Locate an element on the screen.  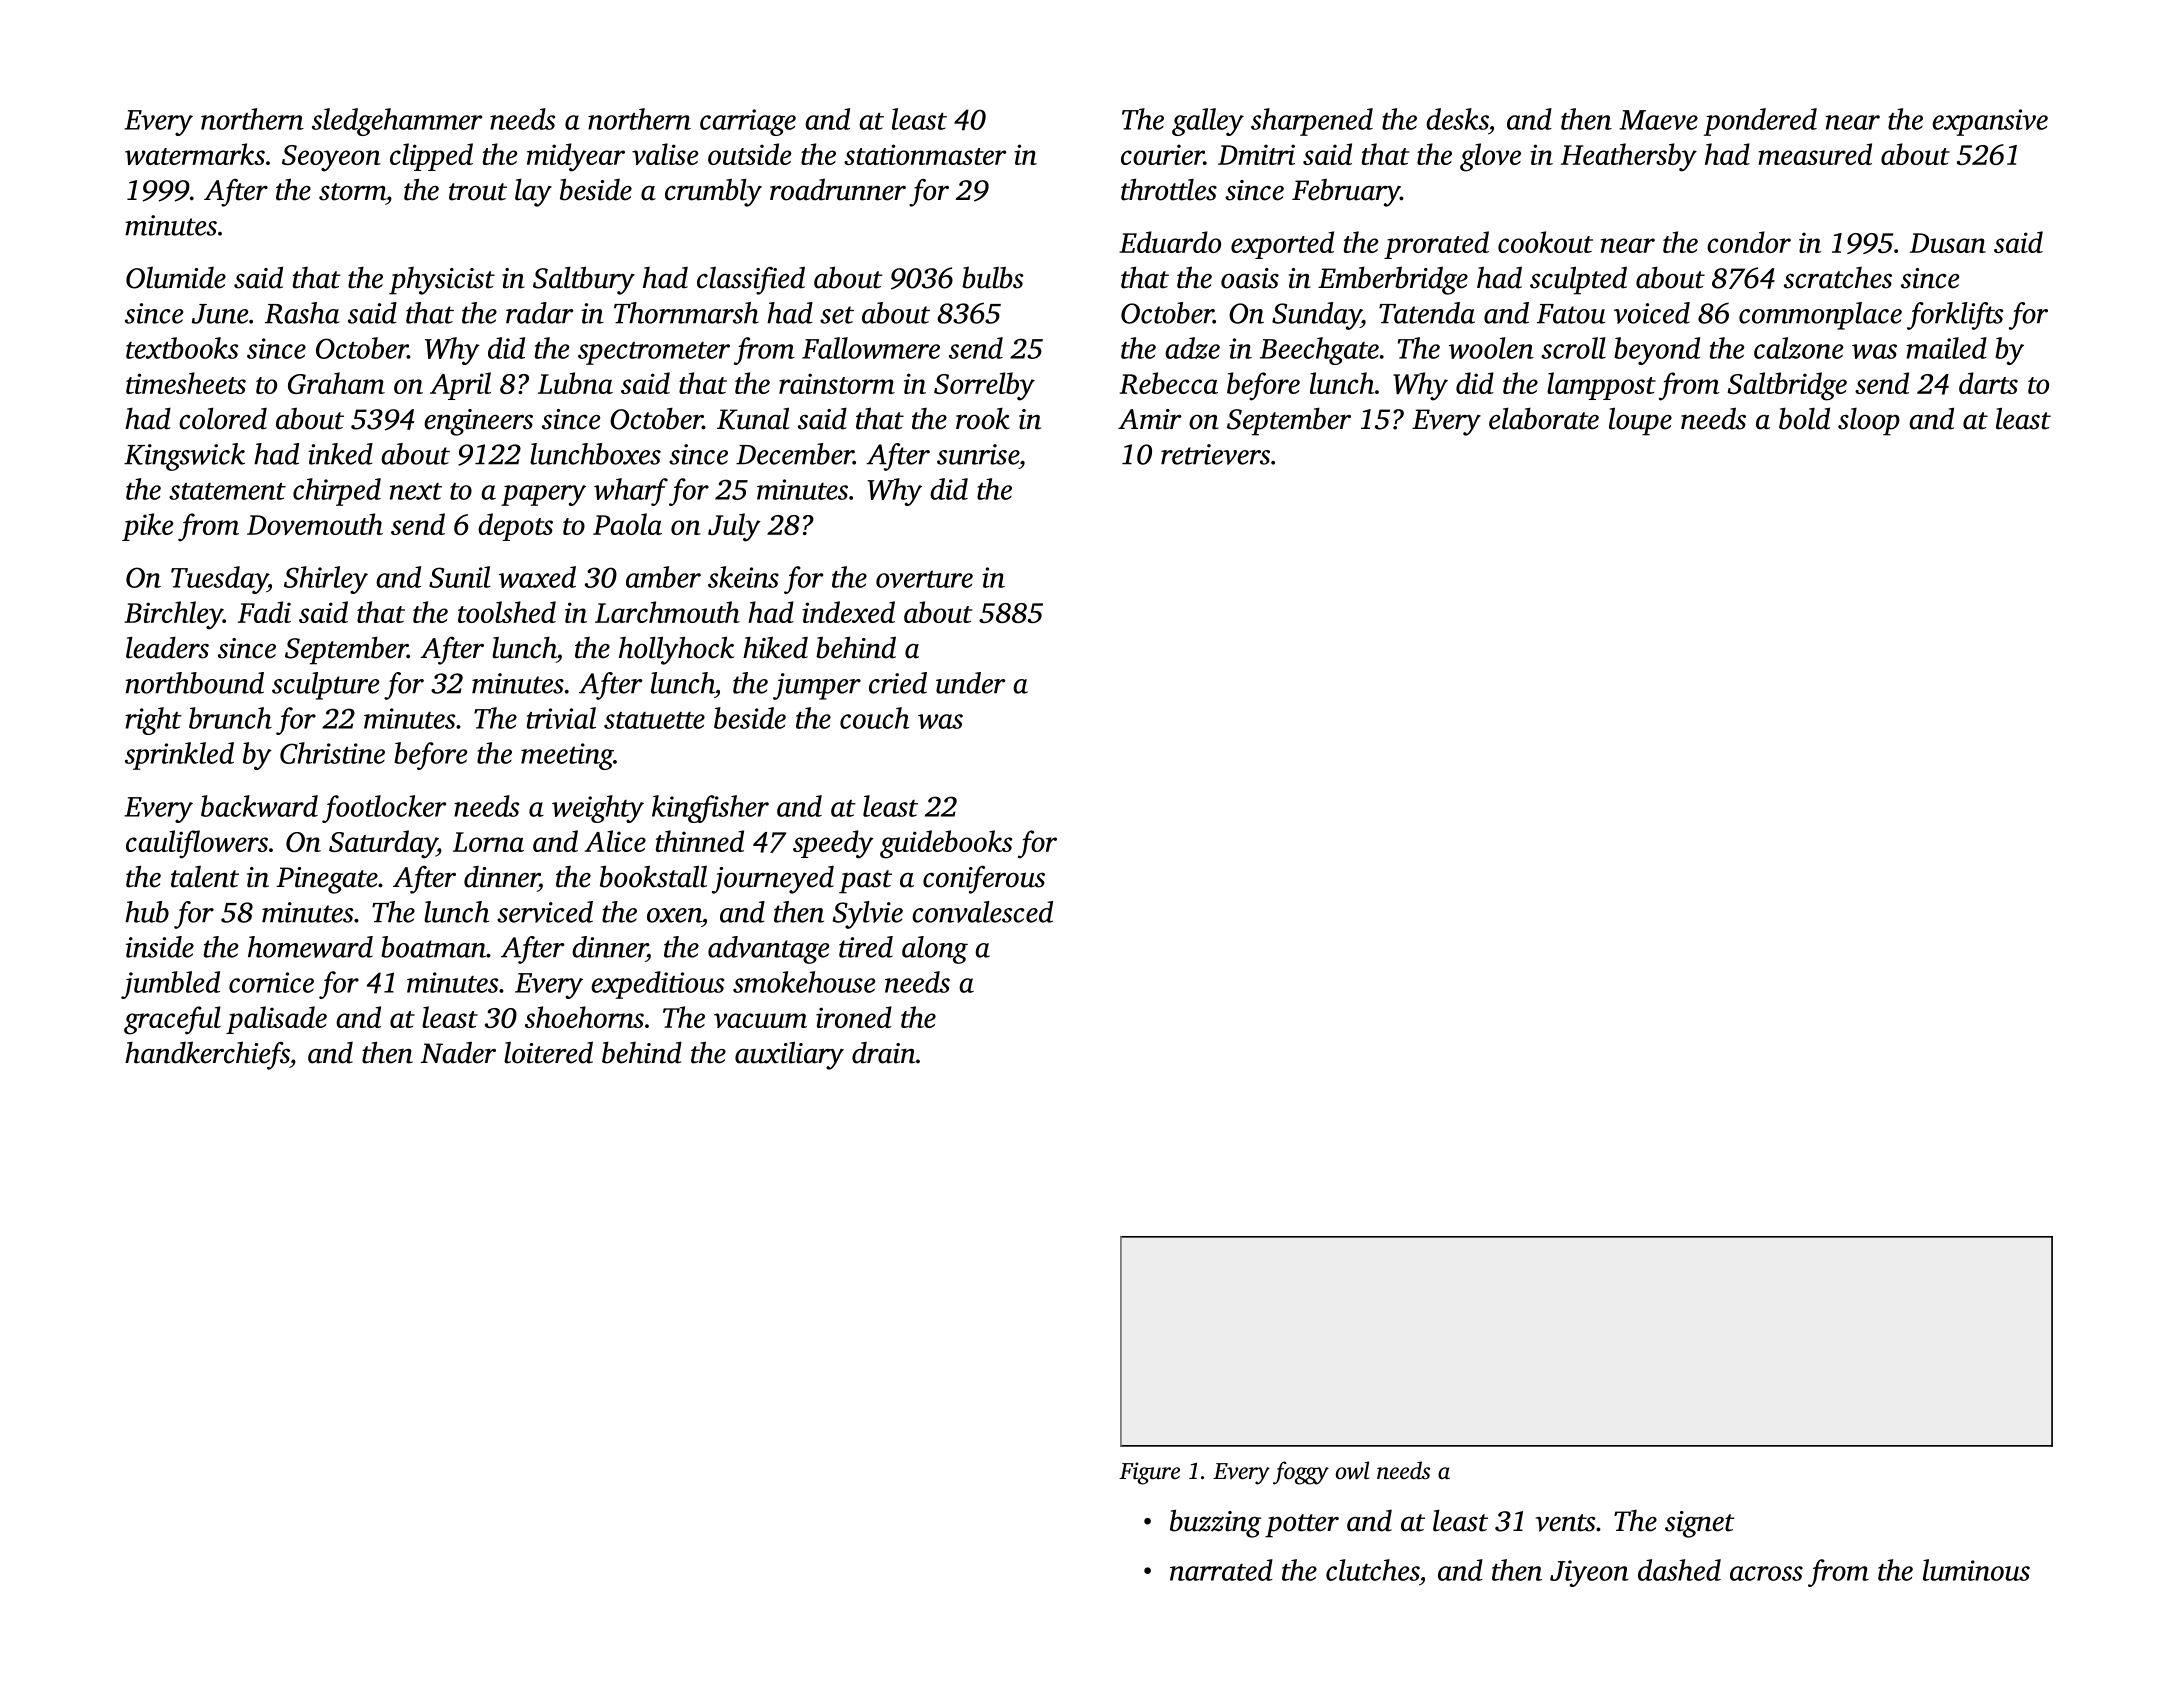
coniferous is located at coordinates (984, 880).
